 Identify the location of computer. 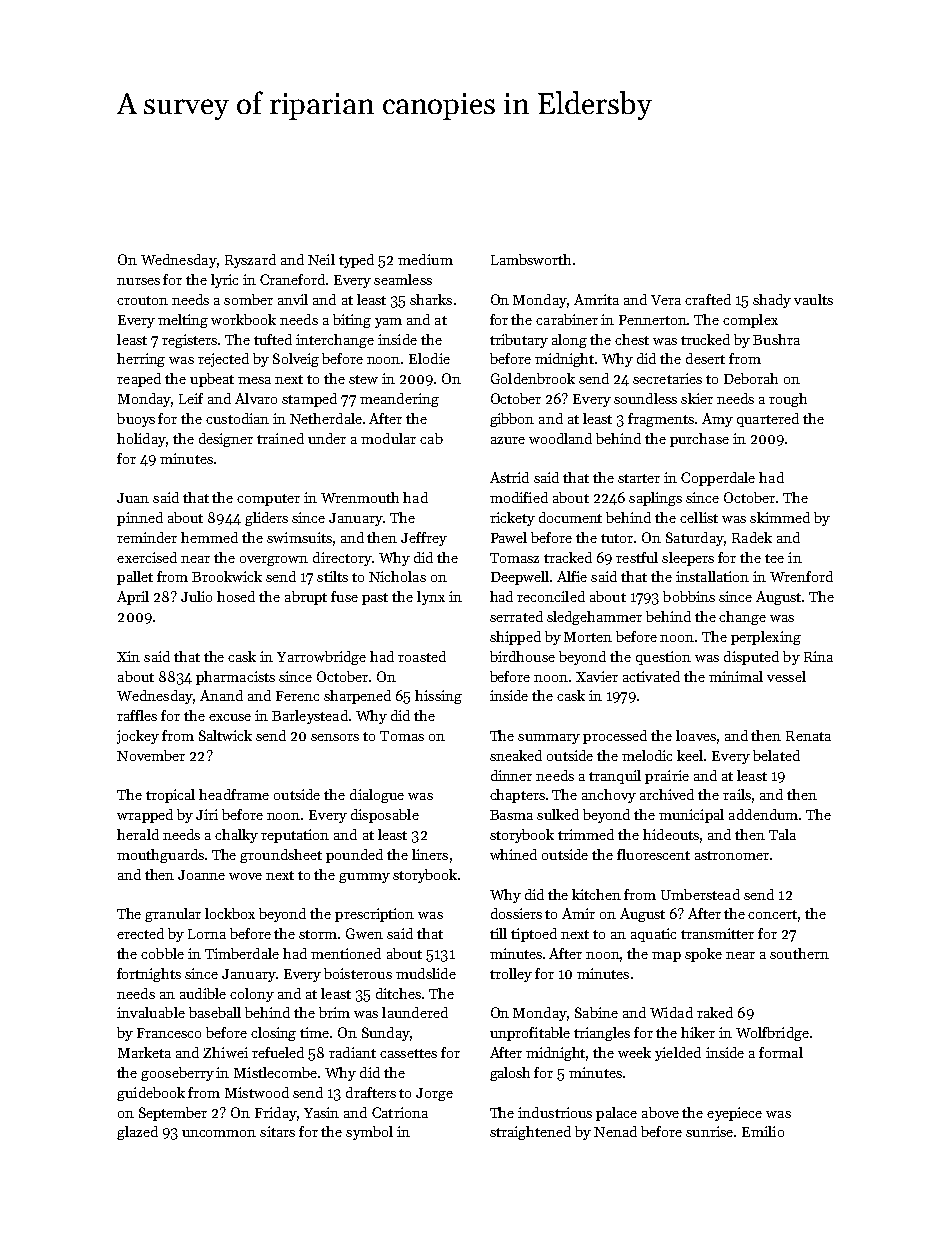
(268, 500).
